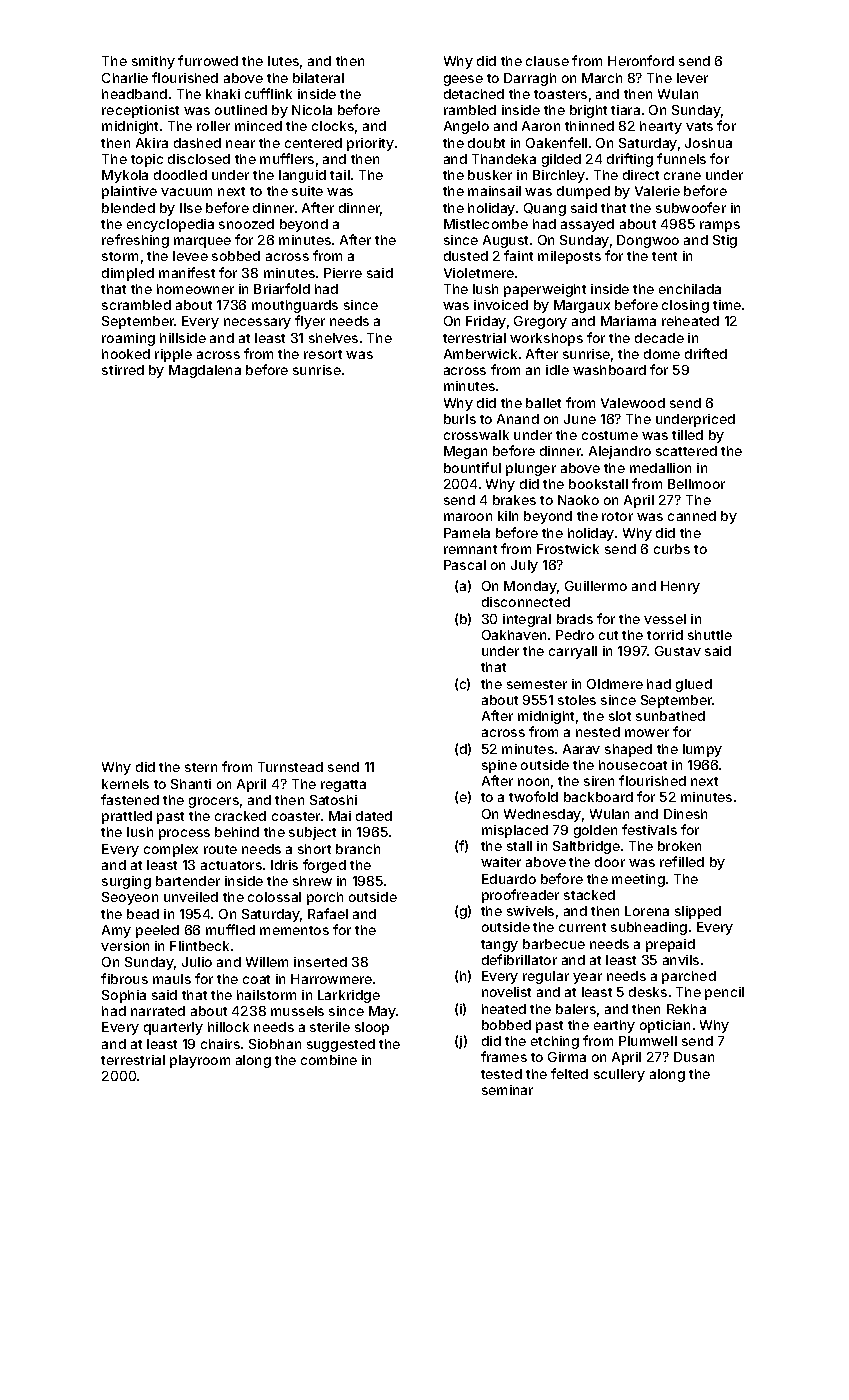  I want to click on lutes, so click(283, 61).
